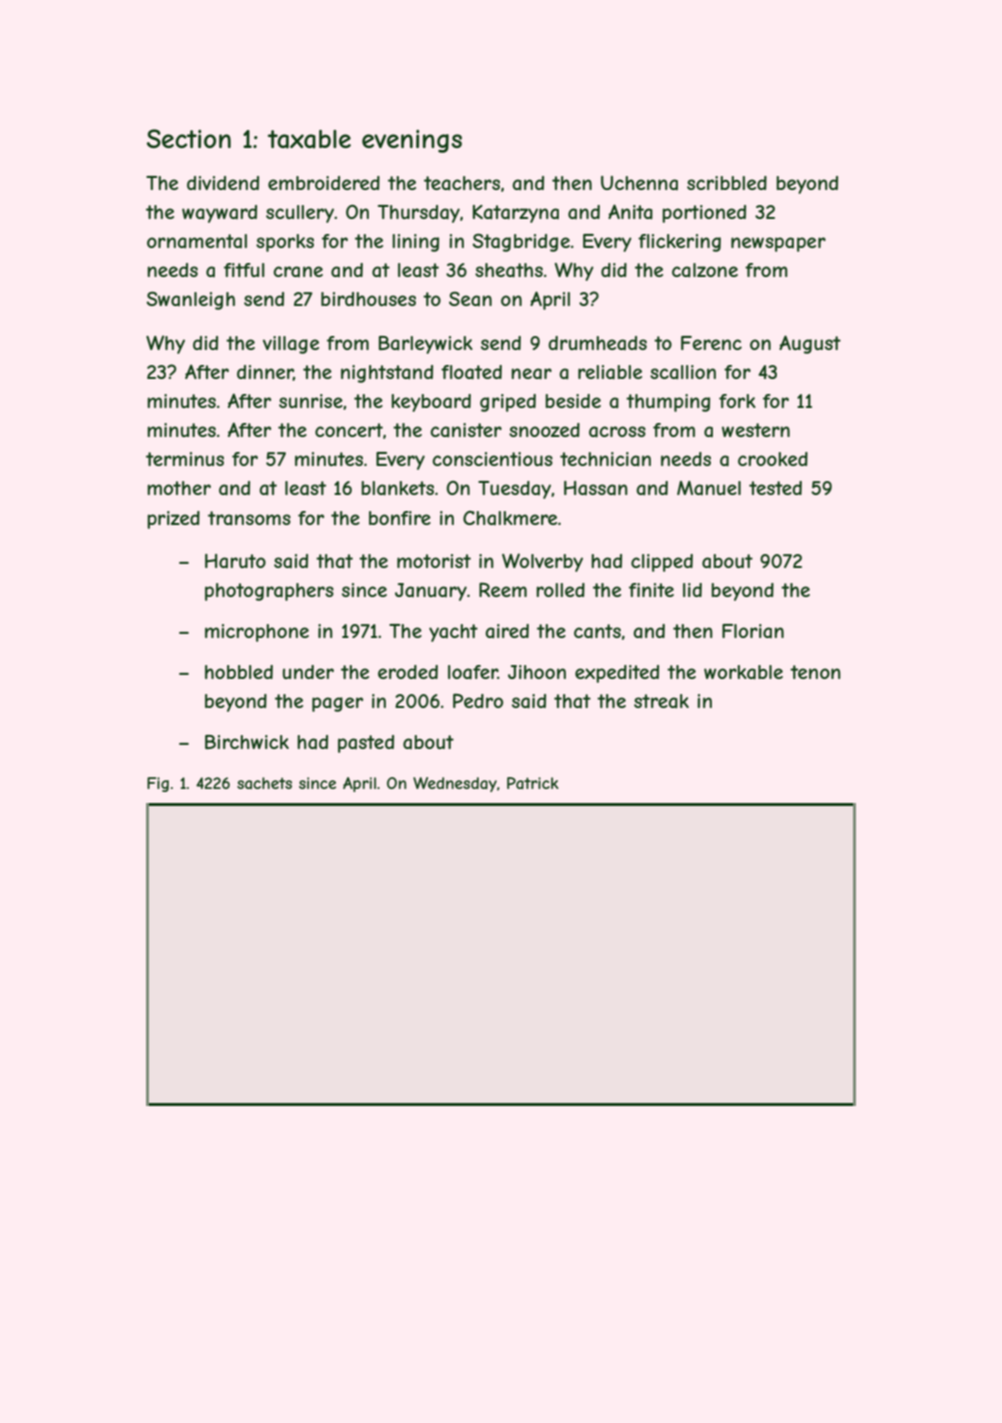  I want to click on embroidered, so click(324, 183).
